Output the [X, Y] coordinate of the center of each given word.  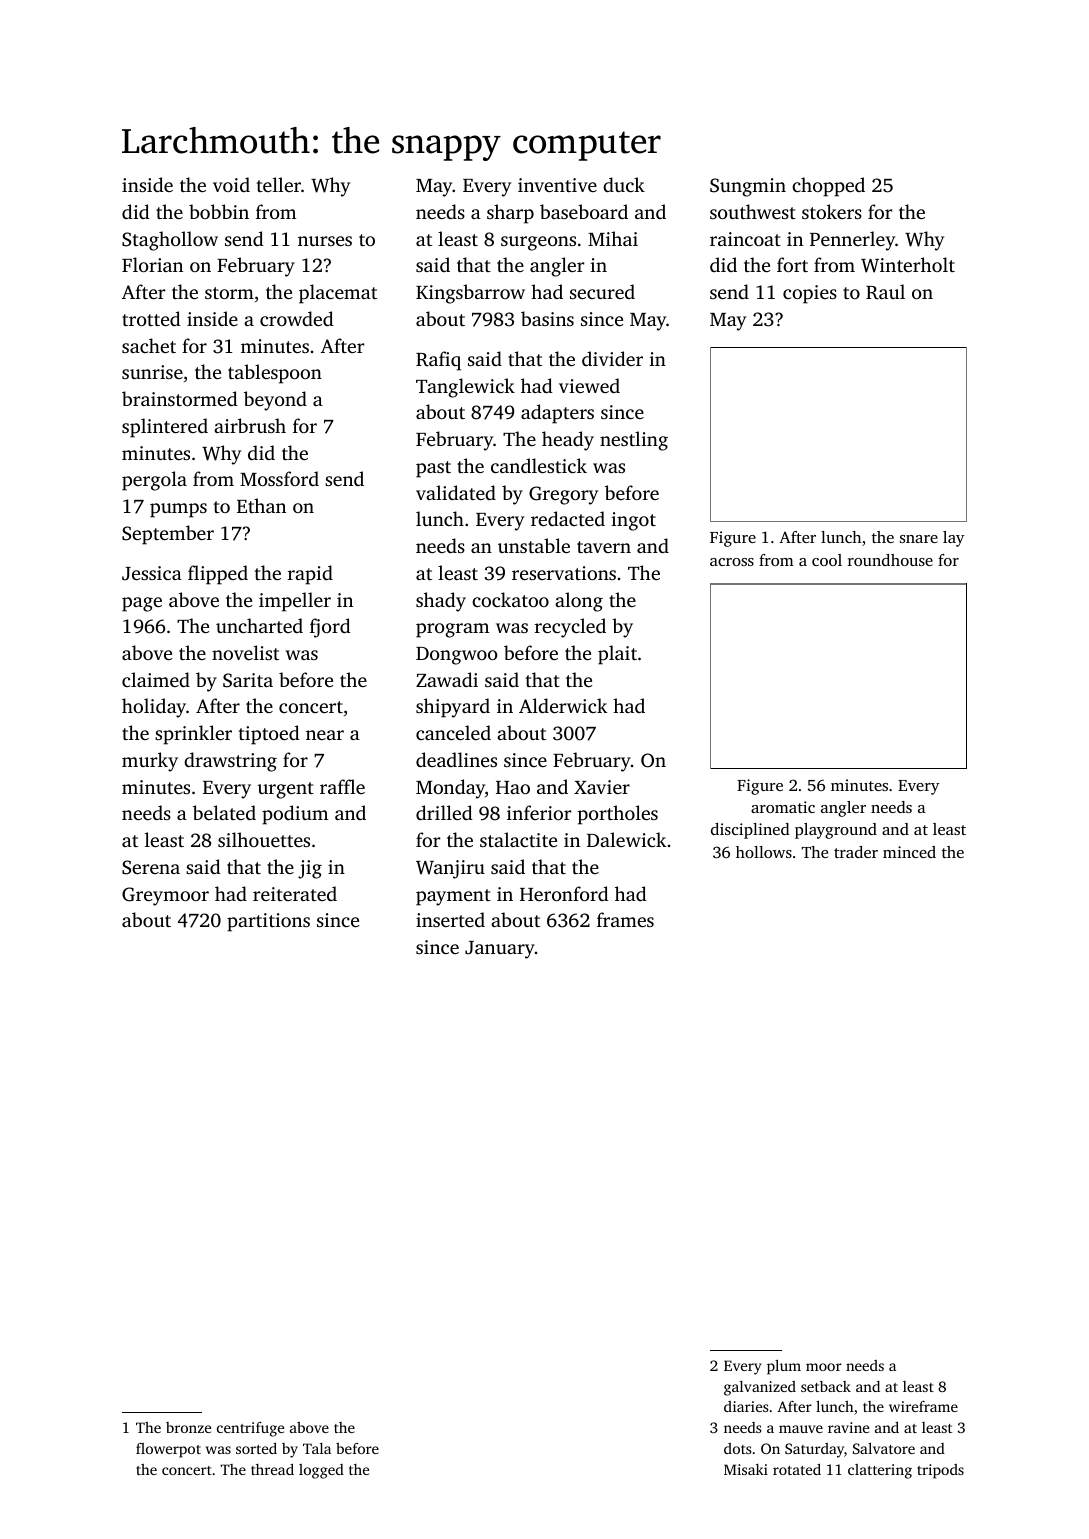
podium [295, 815]
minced [909, 852]
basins [547, 318]
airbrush [250, 425]
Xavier [602, 787]
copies [810, 294]
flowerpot [168, 1450]
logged [321, 1471]
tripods [940, 1471]
